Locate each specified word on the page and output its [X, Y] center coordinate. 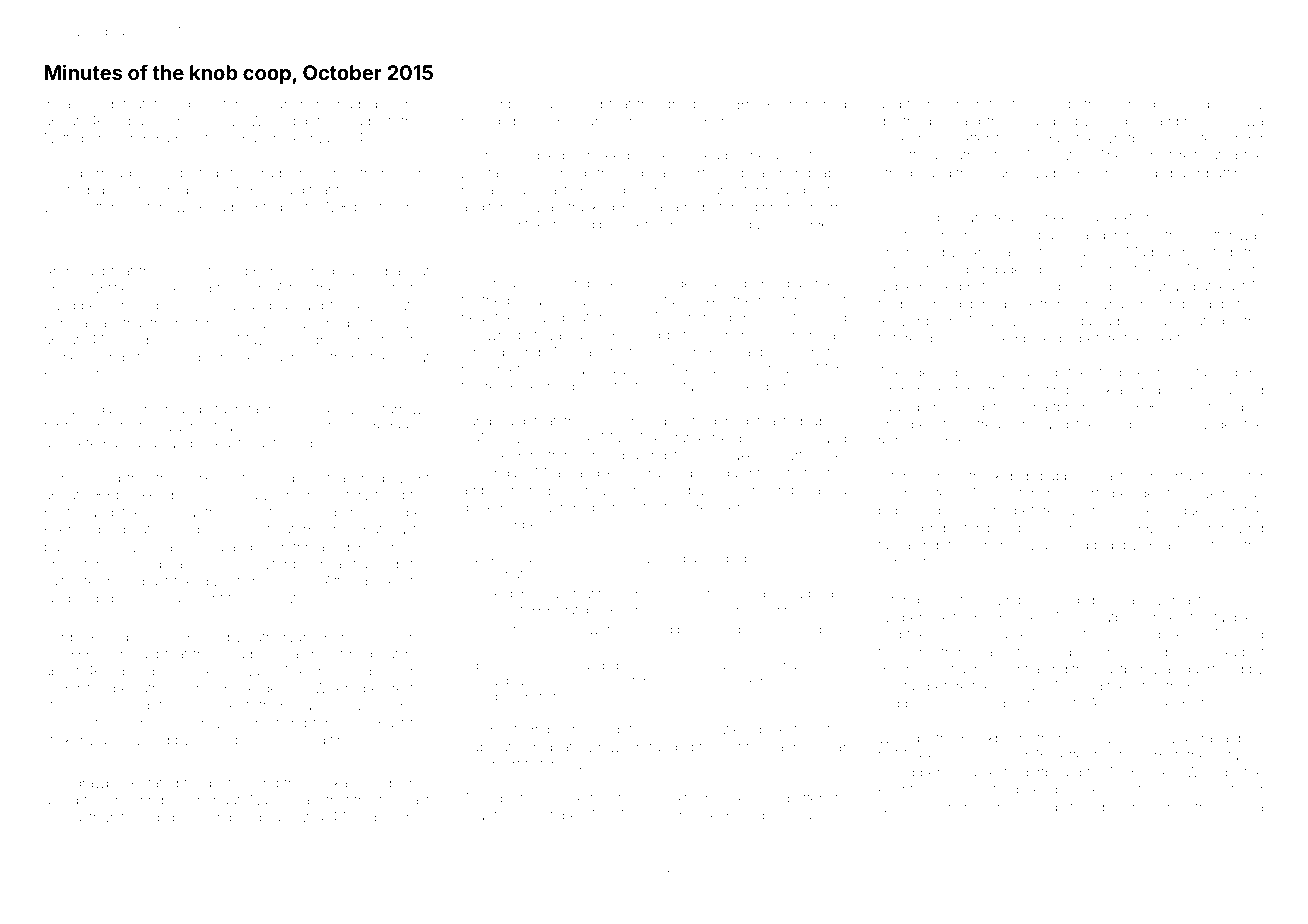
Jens [956, 104]
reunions [527, 439]
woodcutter [79, 207]
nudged [1089, 546]
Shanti [479, 815]
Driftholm [713, 593]
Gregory [621, 285]
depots [1226, 304]
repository [339, 496]
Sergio [64, 638]
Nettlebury [77, 140]
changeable [809, 174]
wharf [1082, 493]
